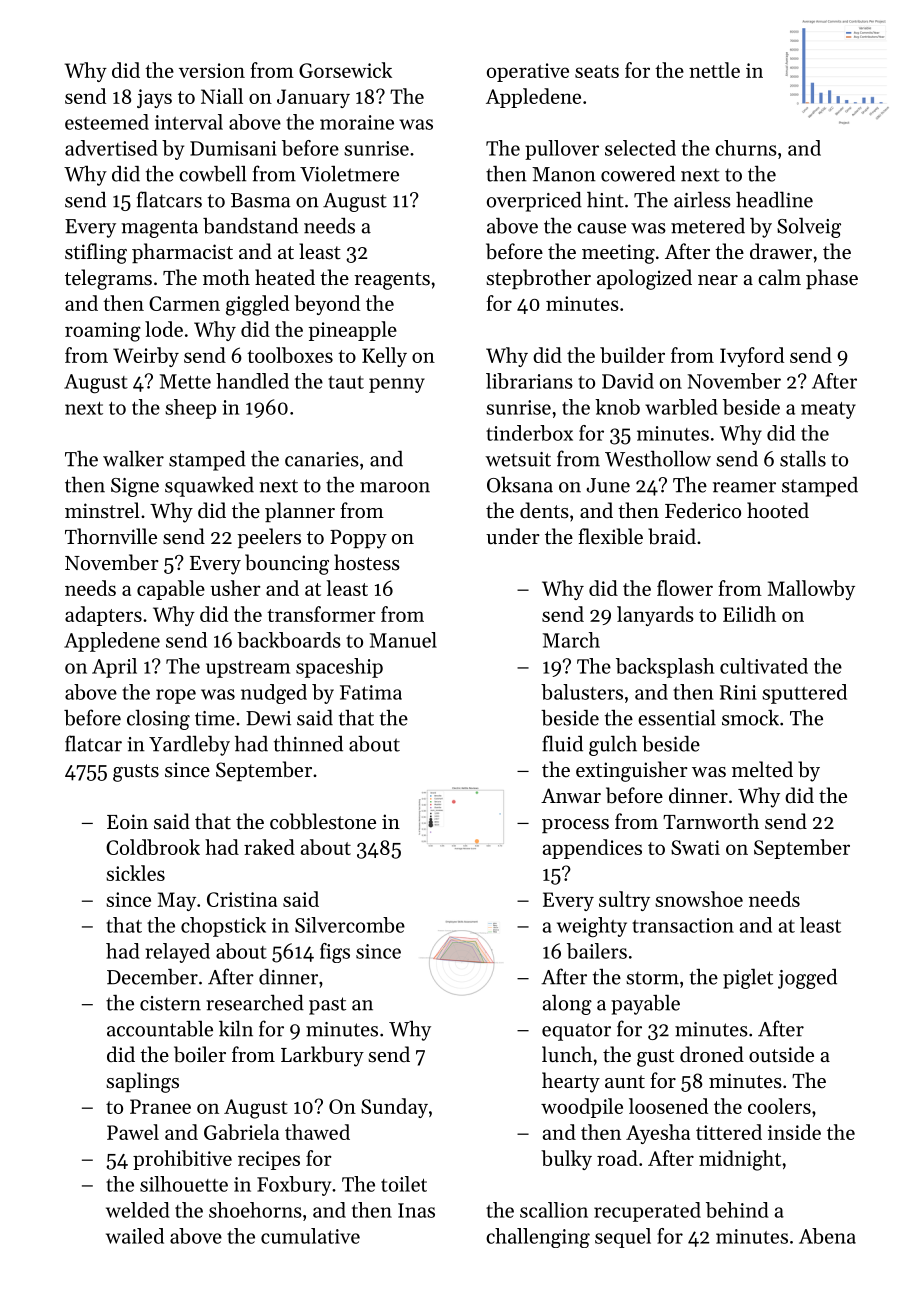 Image resolution: width=924 pixels, height=1314 pixels. Describe the element at coordinates (403, 640) in the document. I see `Manuel` at that location.
